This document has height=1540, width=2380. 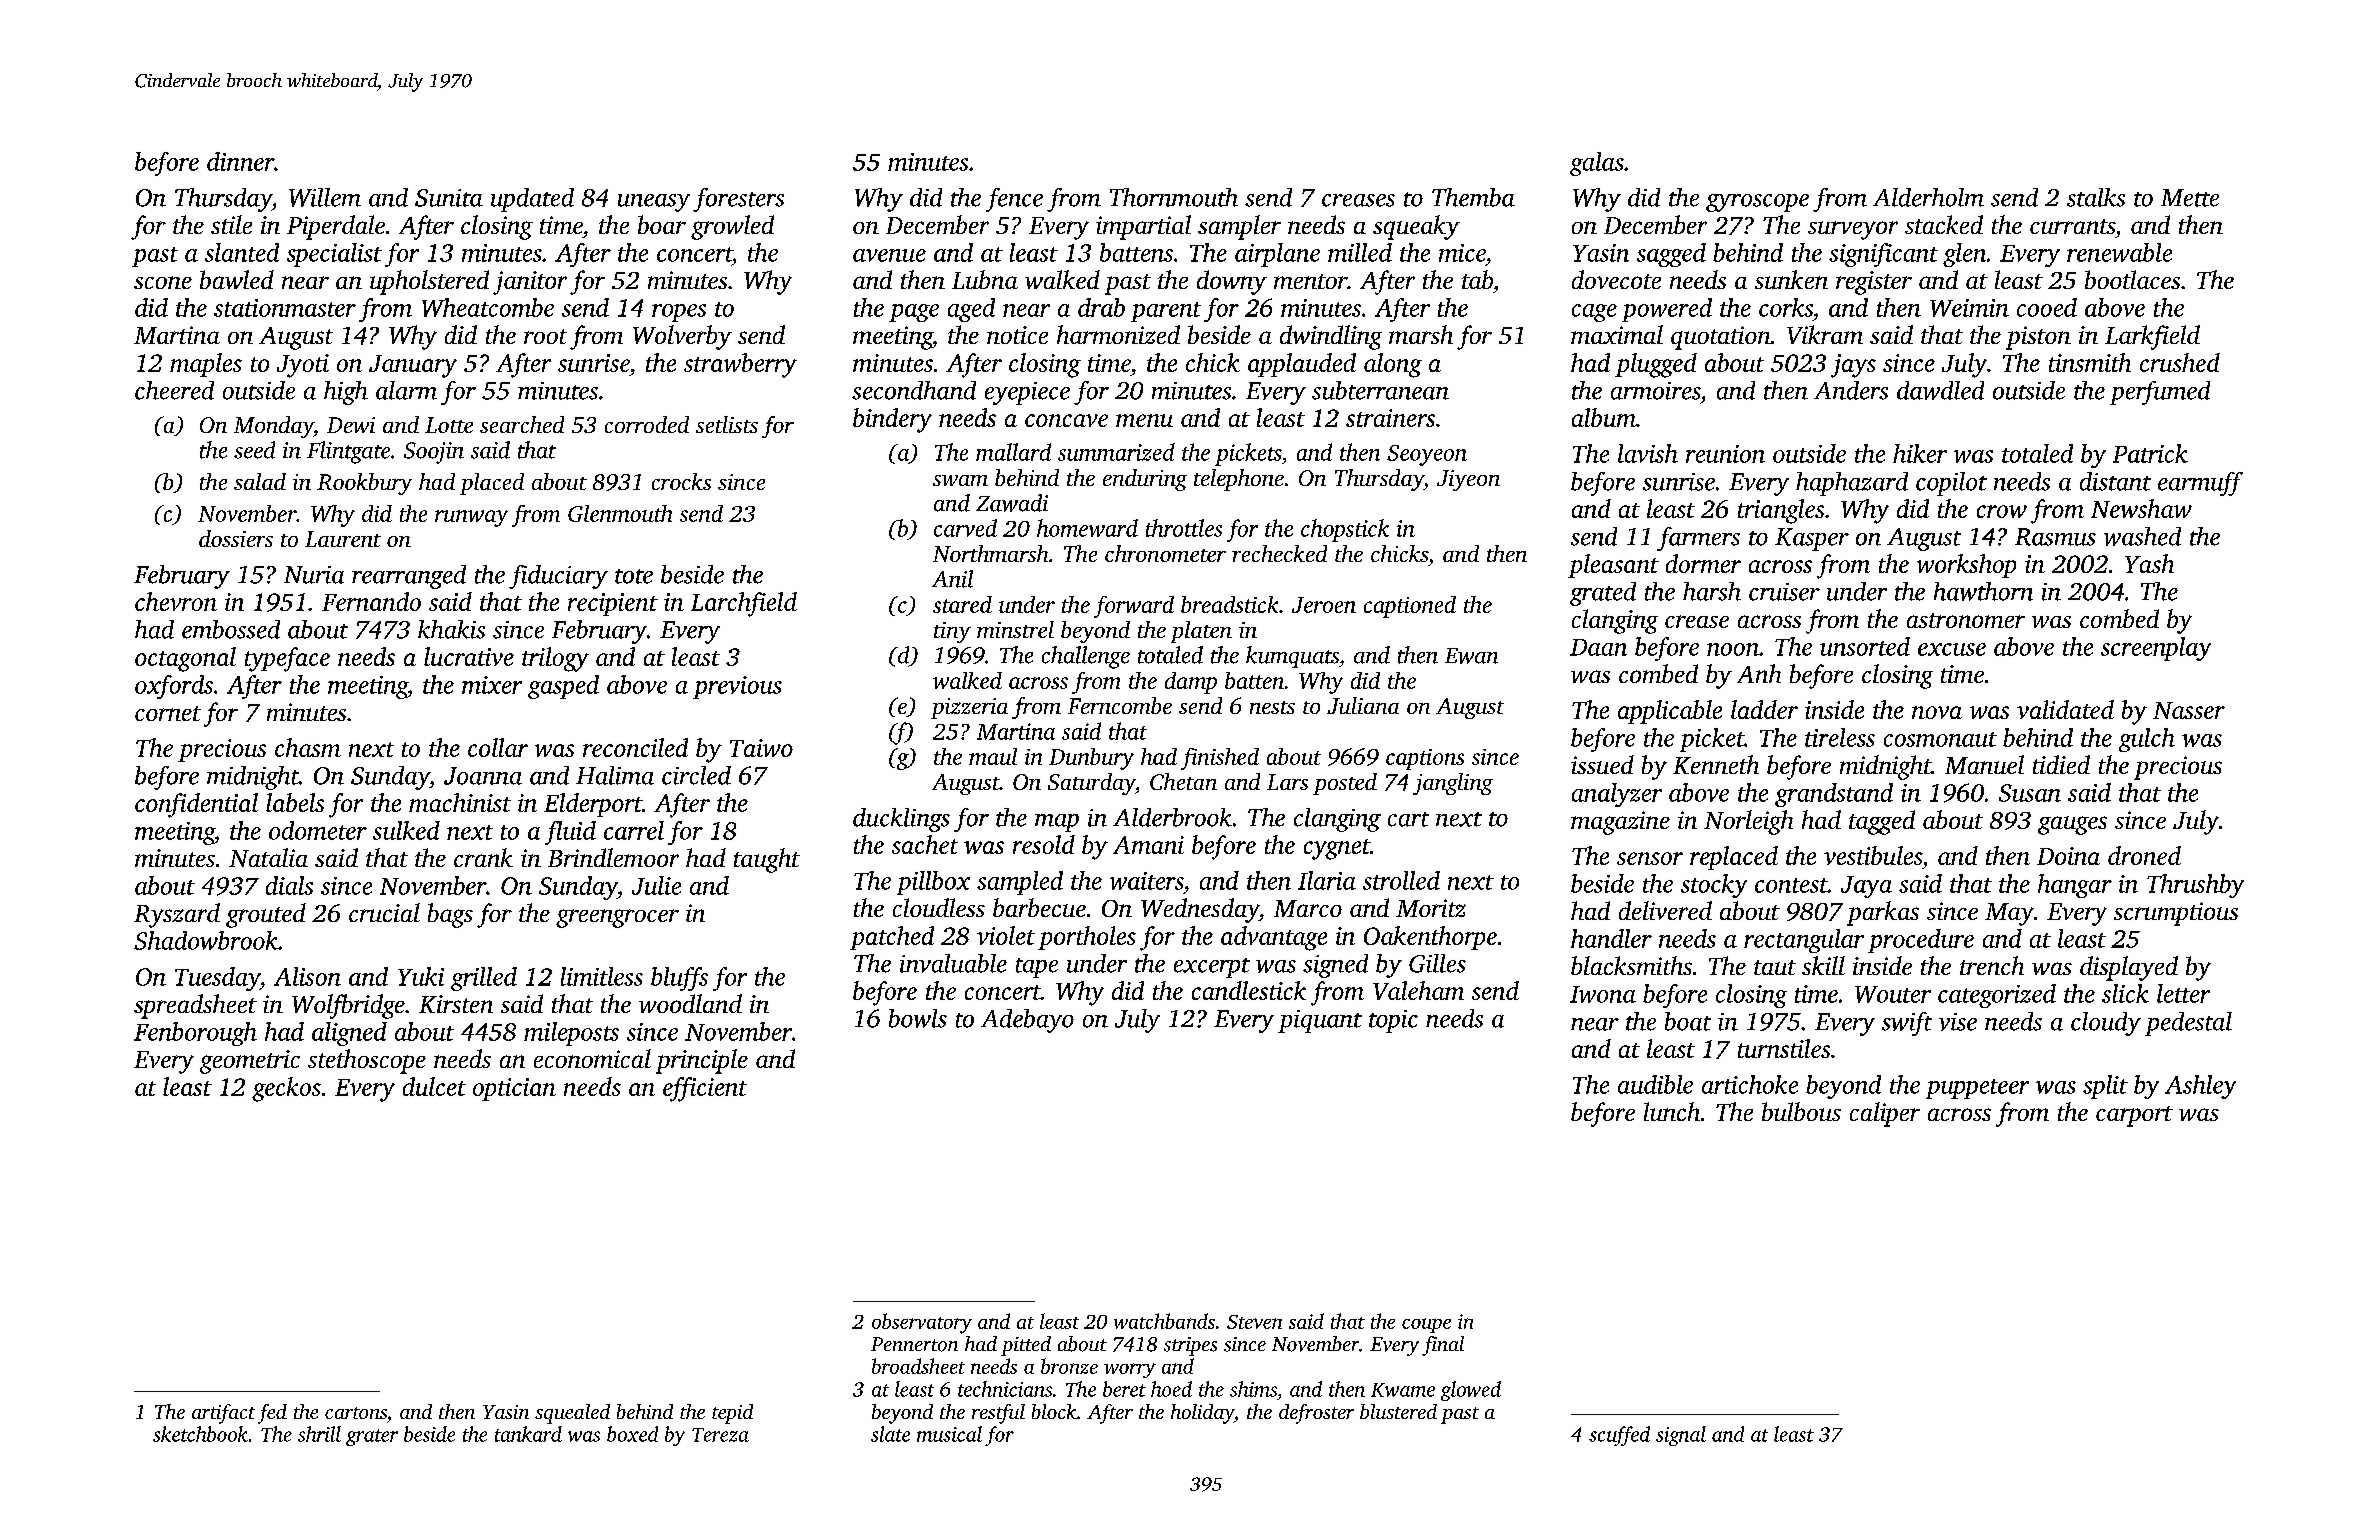 I want to click on scuffed, so click(x=1619, y=1436).
